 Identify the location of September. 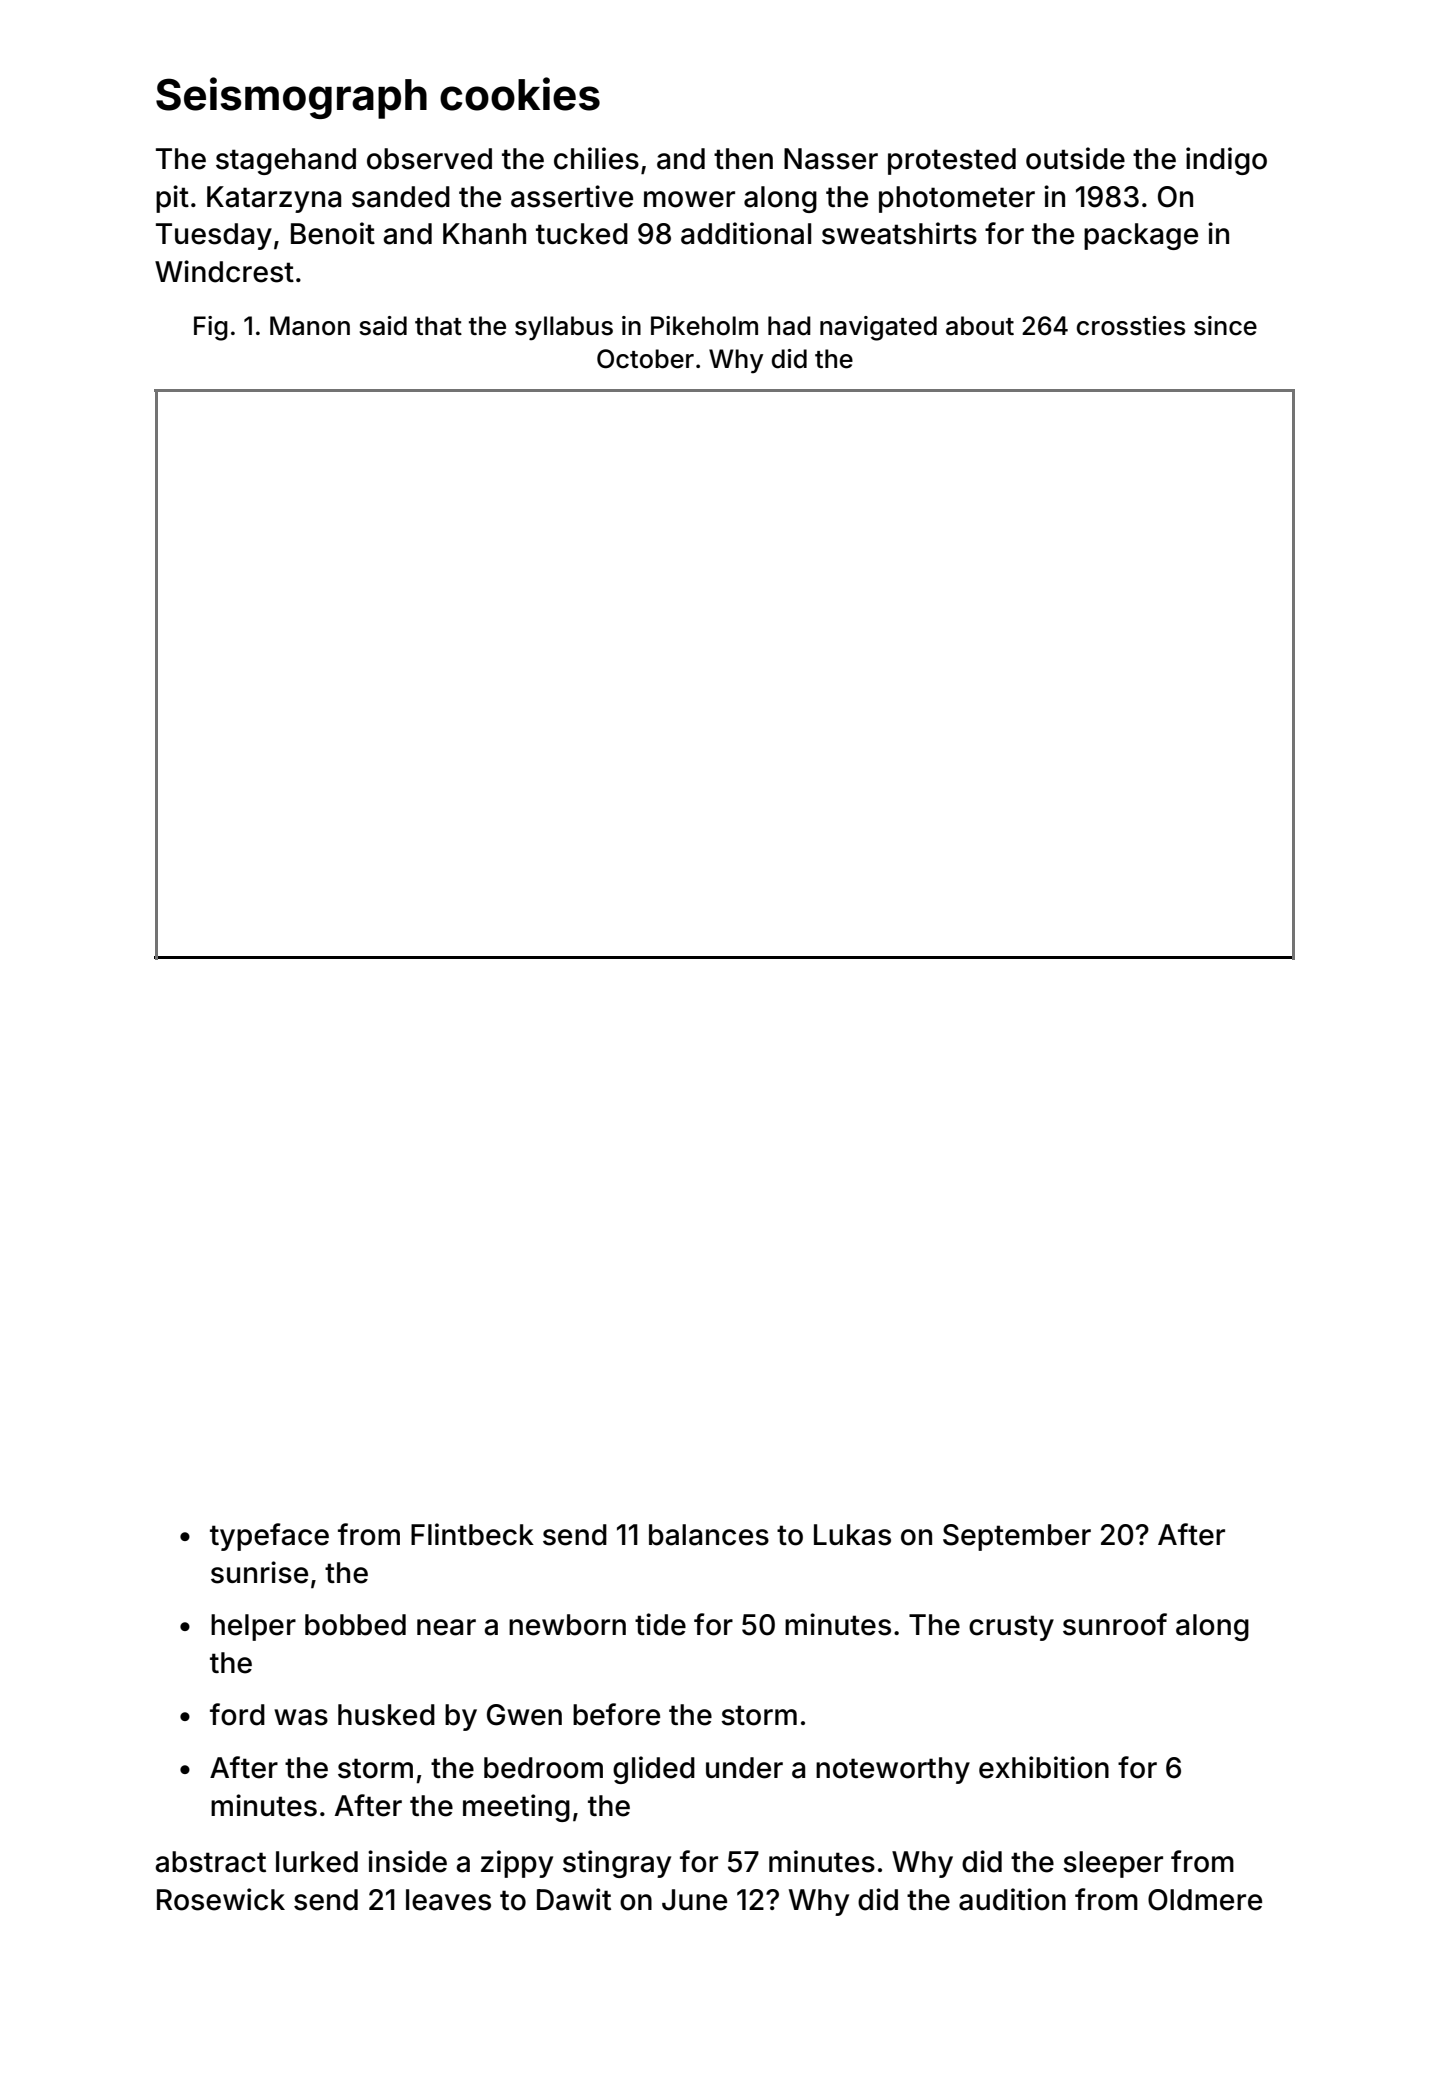
(1017, 1537).
